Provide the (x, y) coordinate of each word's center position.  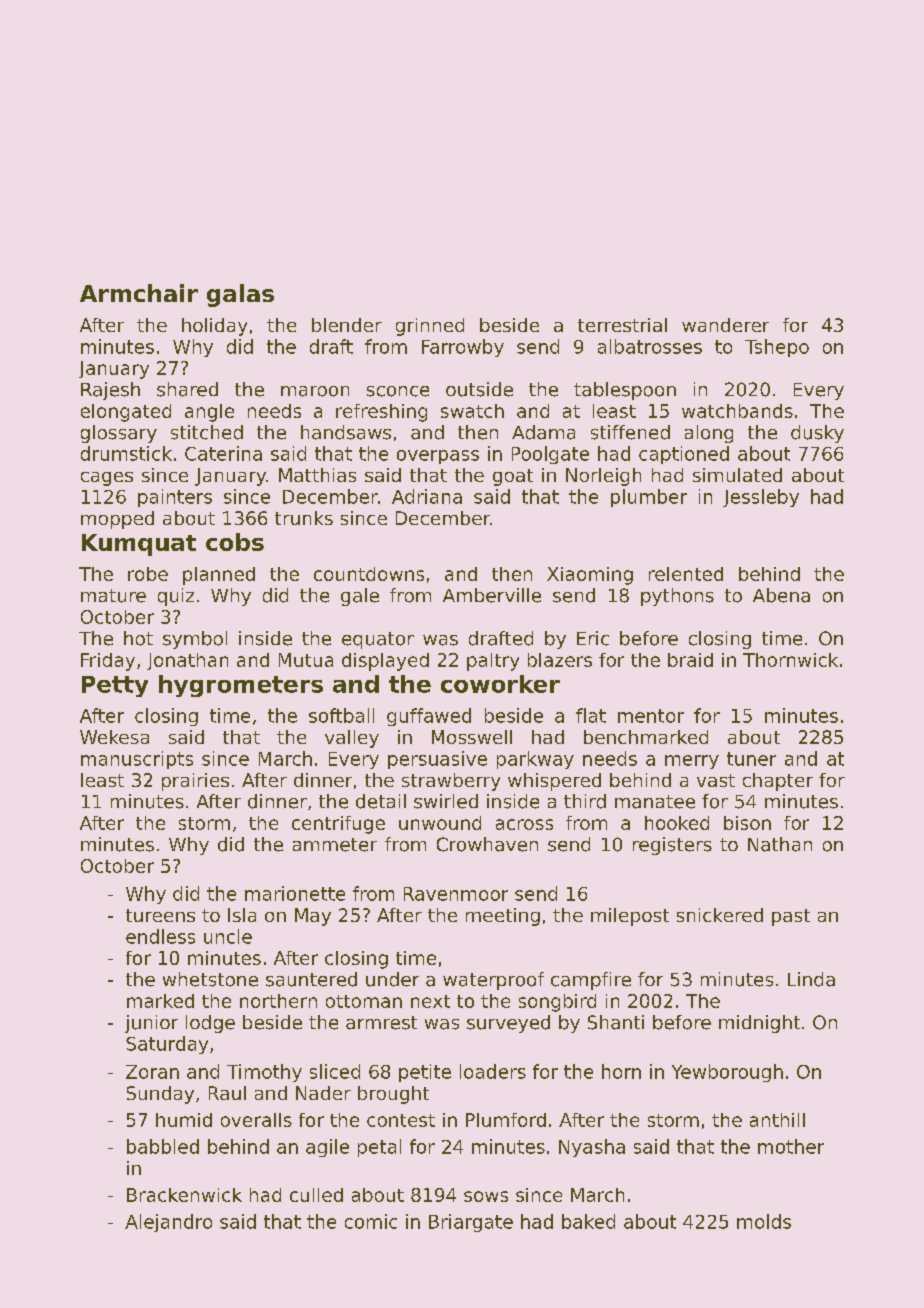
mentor (651, 716)
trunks (304, 518)
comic (371, 1221)
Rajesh (110, 391)
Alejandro (168, 1223)
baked (588, 1221)
